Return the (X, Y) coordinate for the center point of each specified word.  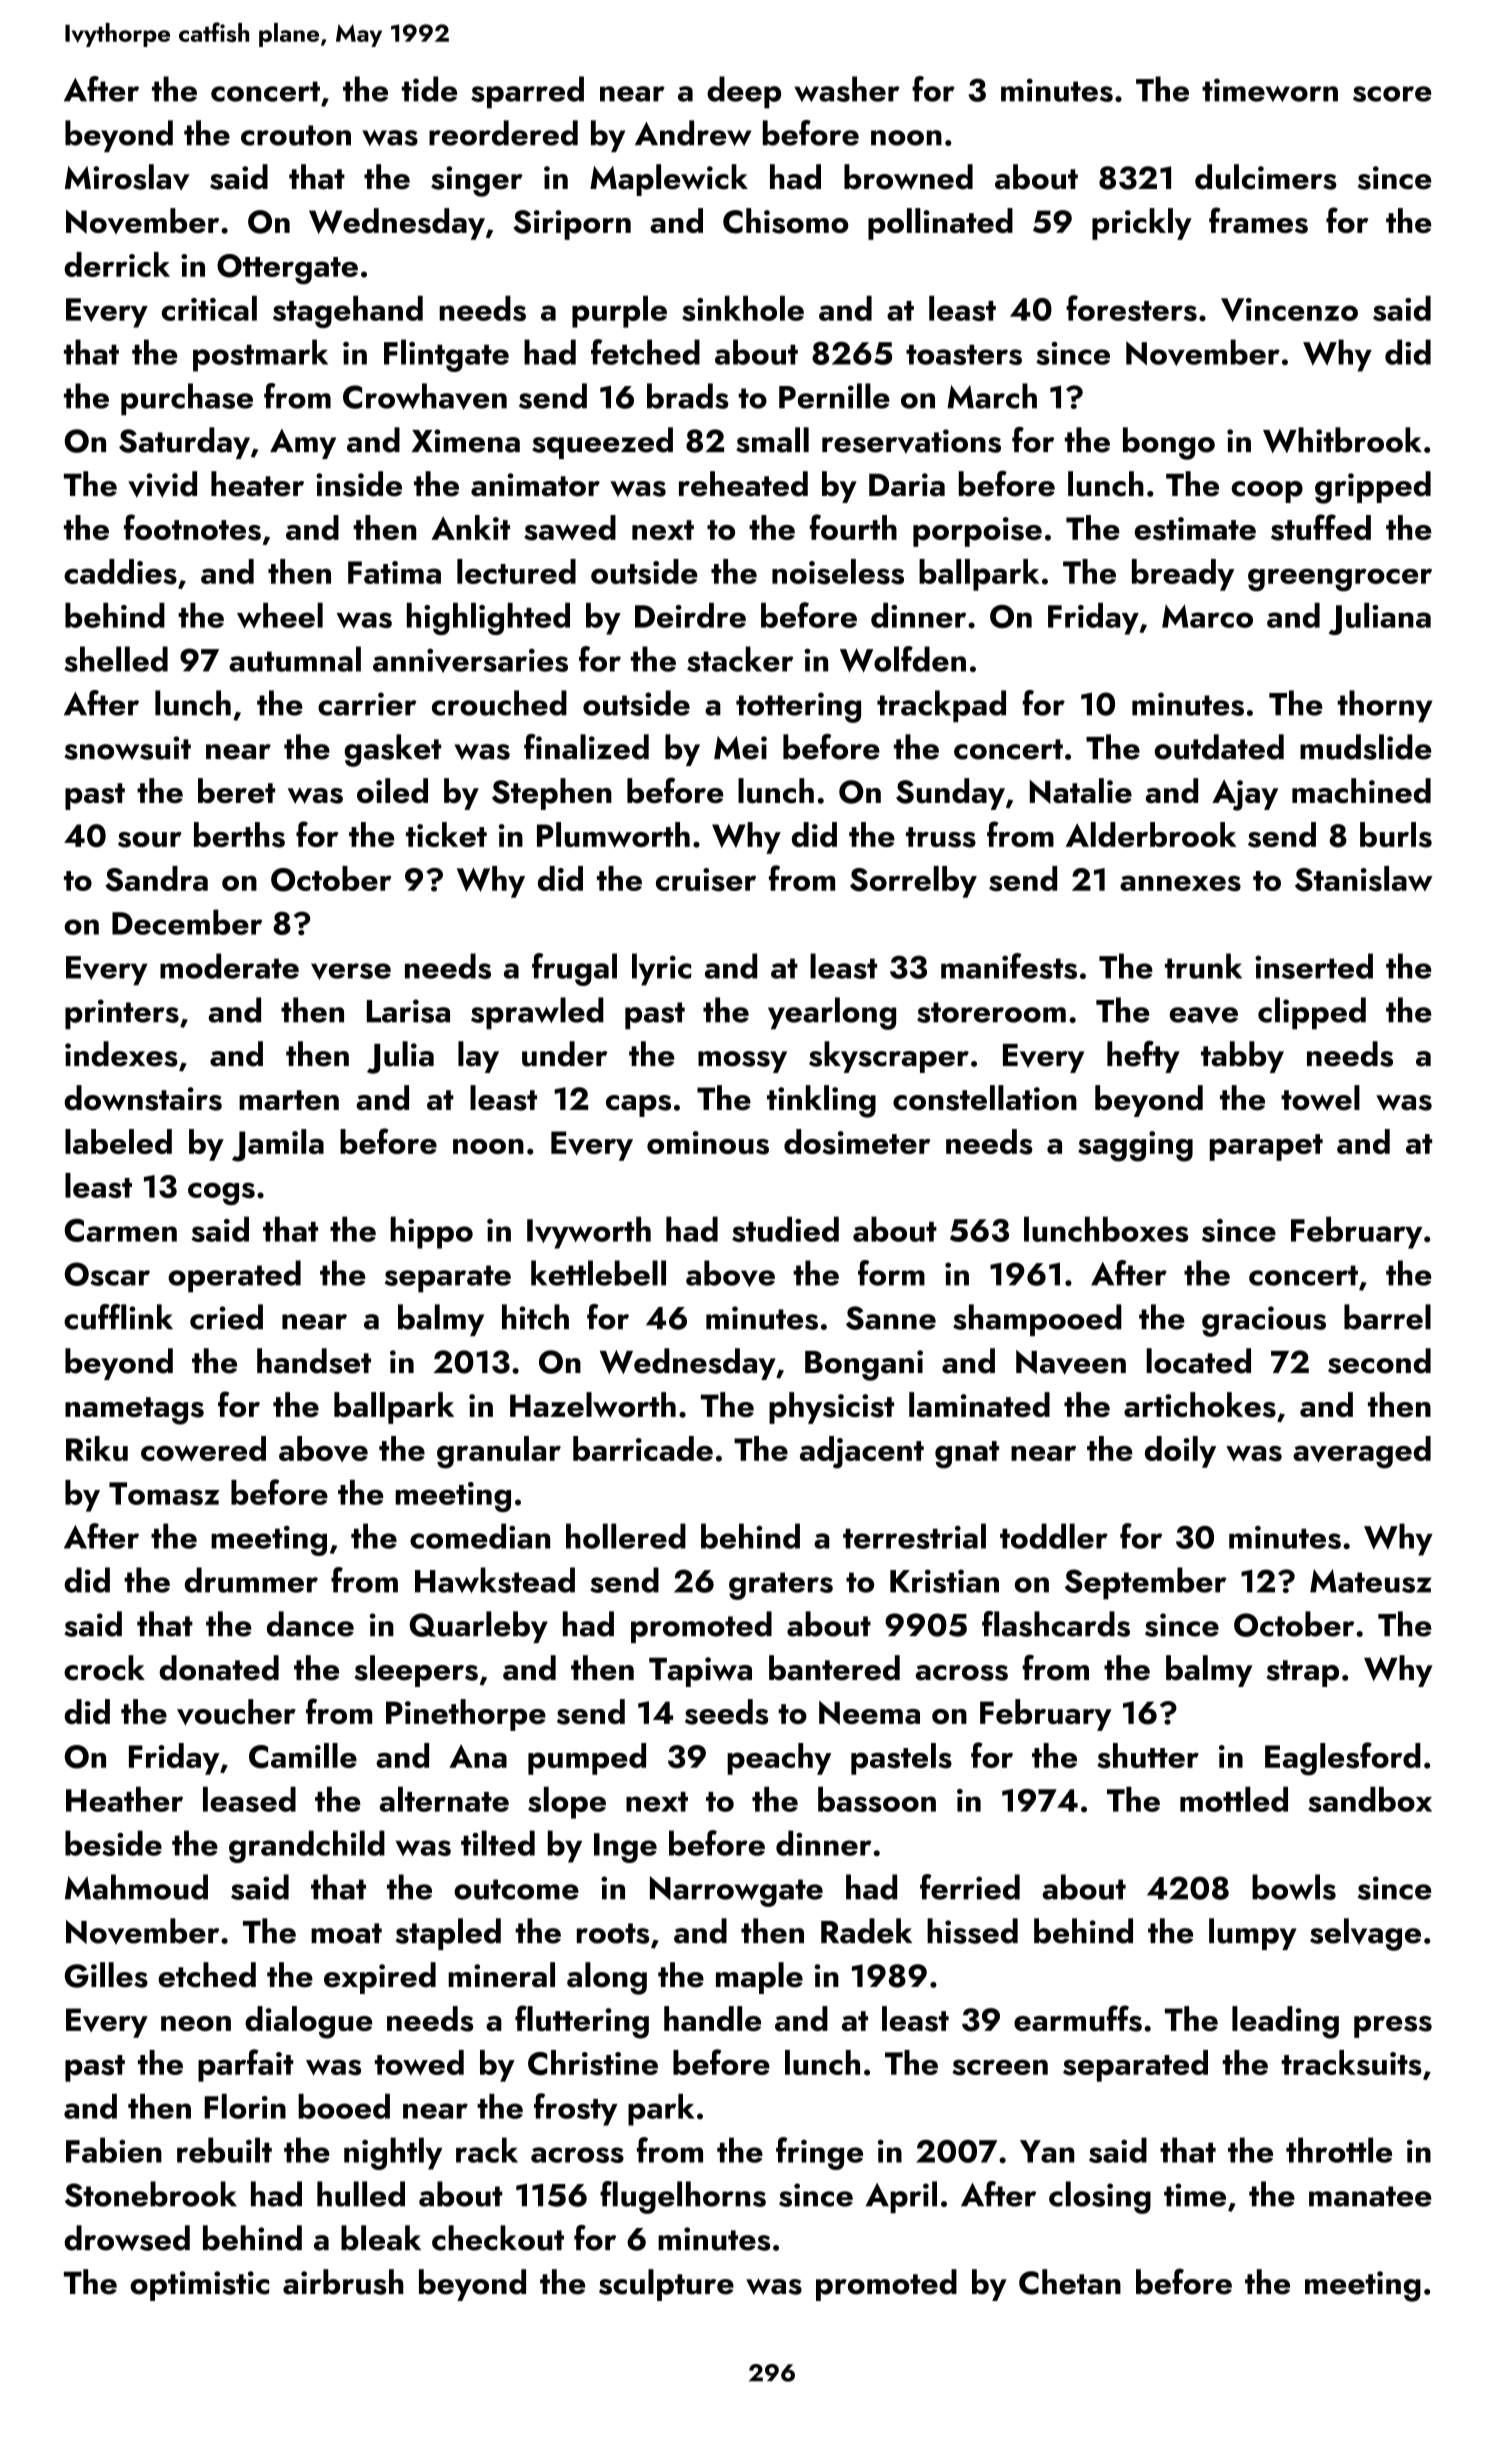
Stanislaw (1364, 879)
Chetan (1070, 2282)
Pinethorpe (466, 1715)
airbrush (343, 2282)
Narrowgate (736, 1891)
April (901, 2197)
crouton (296, 135)
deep (744, 92)
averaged (1362, 1452)
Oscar (107, 1274)
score (1392, 94)
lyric (661, 969)
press (1393, 2027)
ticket (446, 834)
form (891, 1273)
